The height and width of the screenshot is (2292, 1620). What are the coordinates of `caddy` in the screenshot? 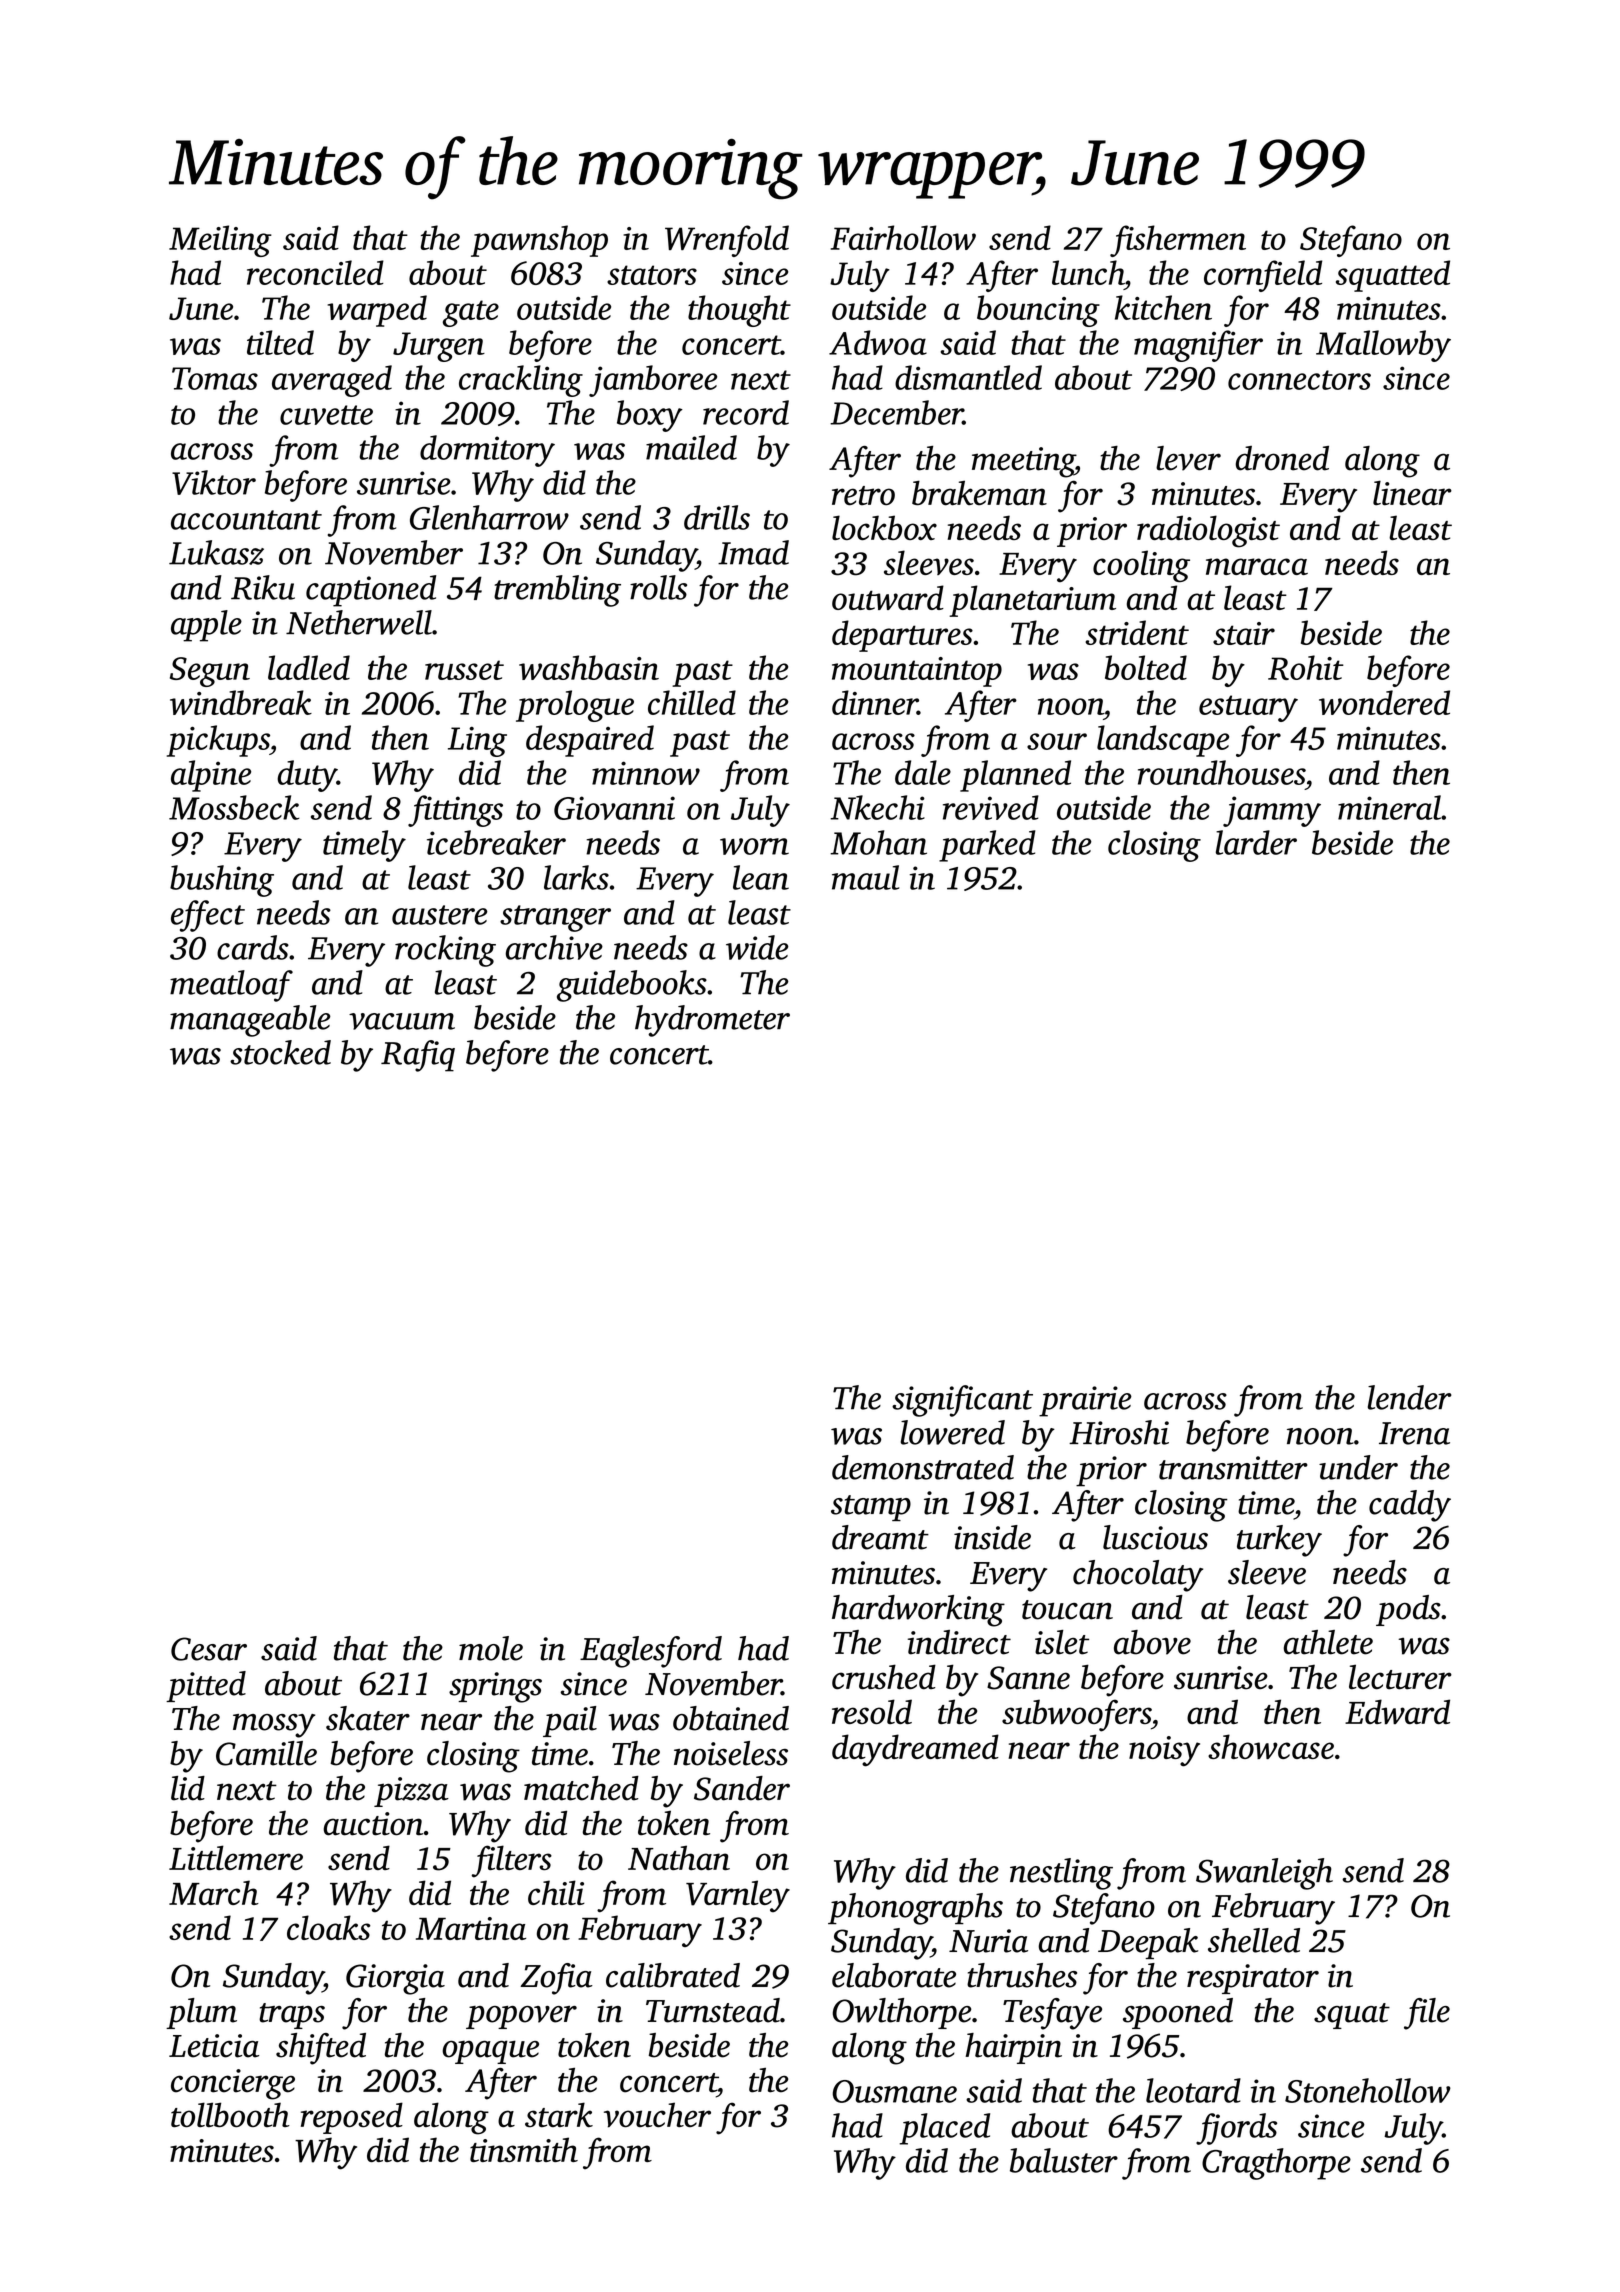 It's located at (1410, 1506).
